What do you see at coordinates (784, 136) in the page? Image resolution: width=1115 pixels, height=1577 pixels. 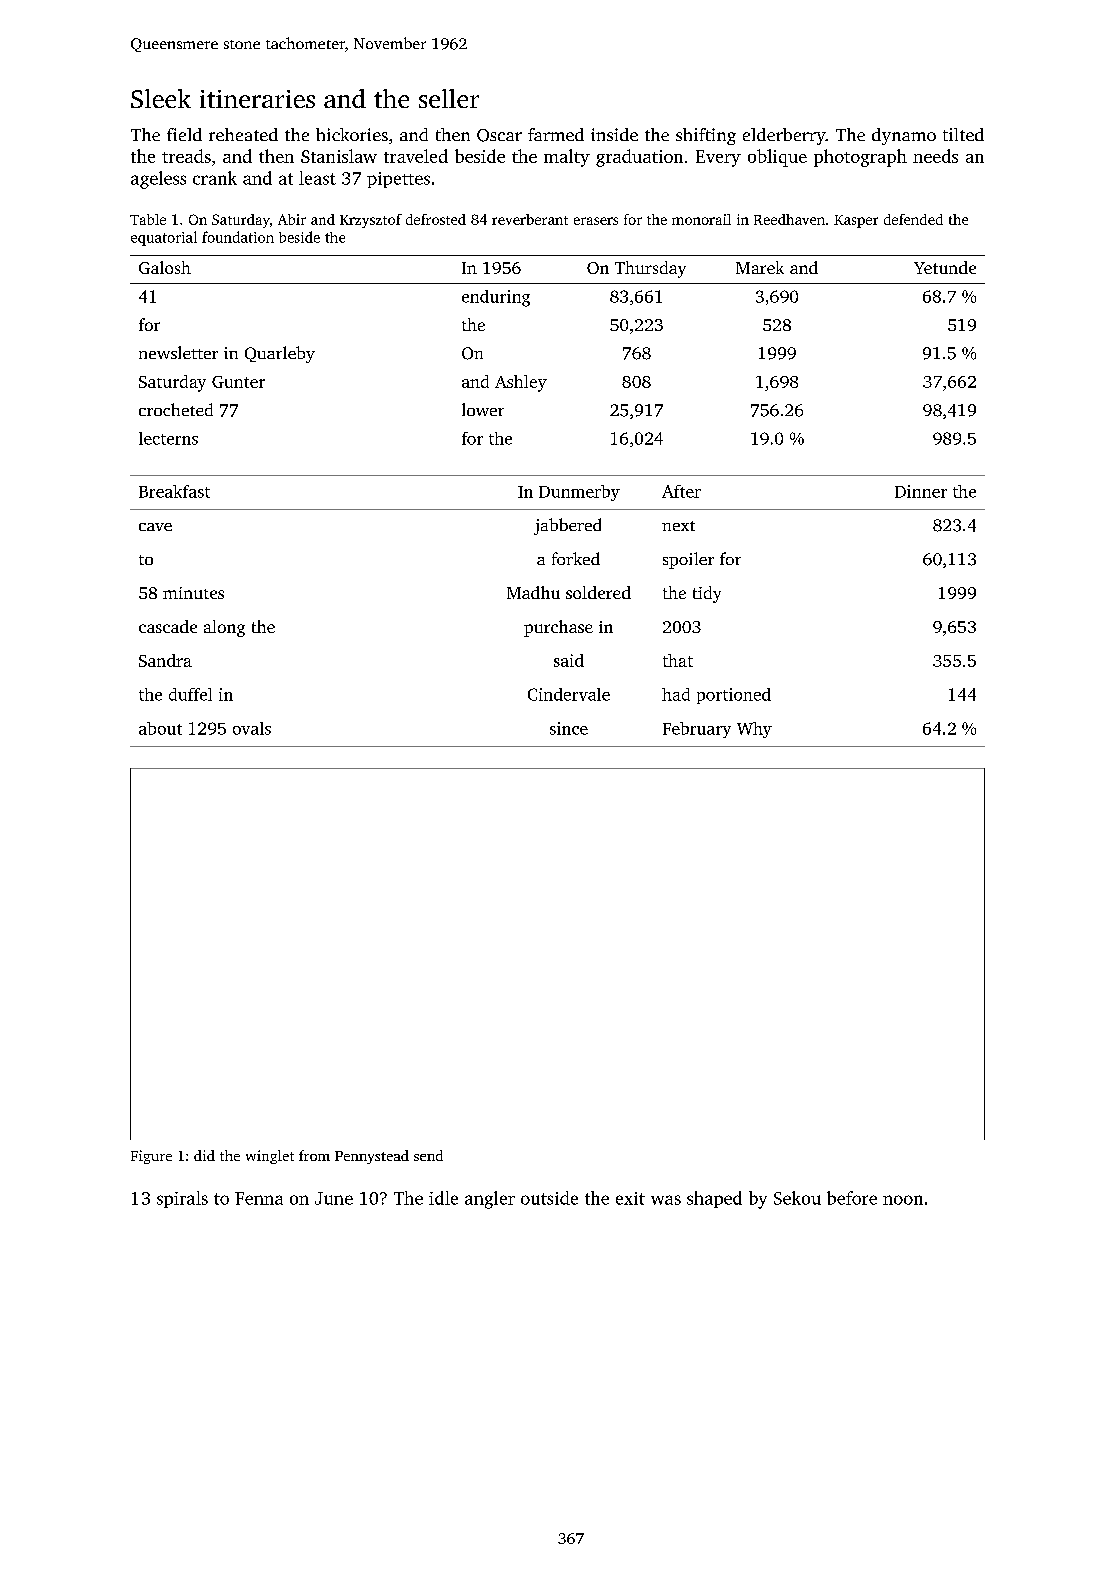 I see `elderberry` at bounding box center [784, 136].
